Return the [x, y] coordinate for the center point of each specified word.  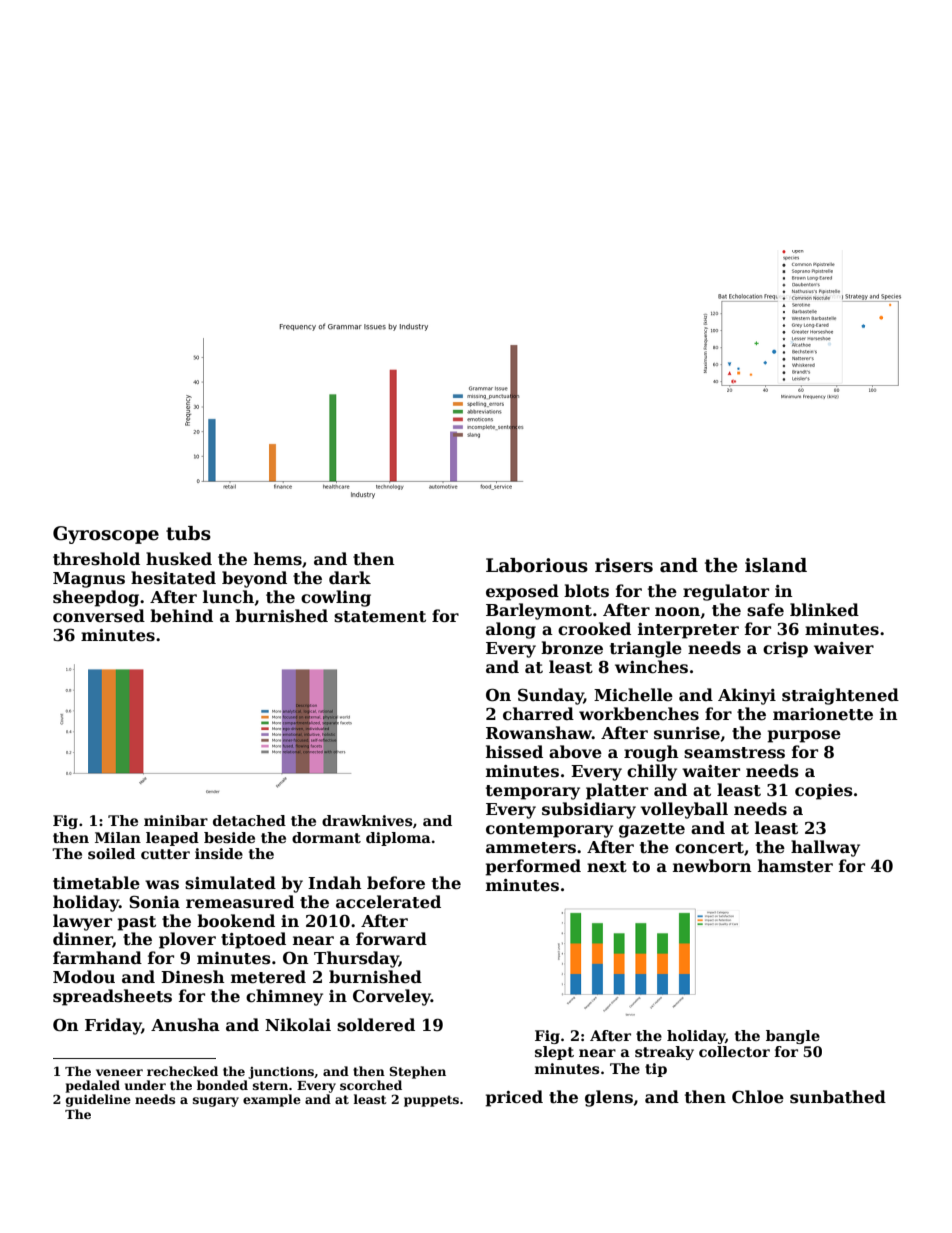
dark [350, 577]
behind [181, 615]
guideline [98, 1100]
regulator [726, 592]
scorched [371, 1085]
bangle [793, 1037]
